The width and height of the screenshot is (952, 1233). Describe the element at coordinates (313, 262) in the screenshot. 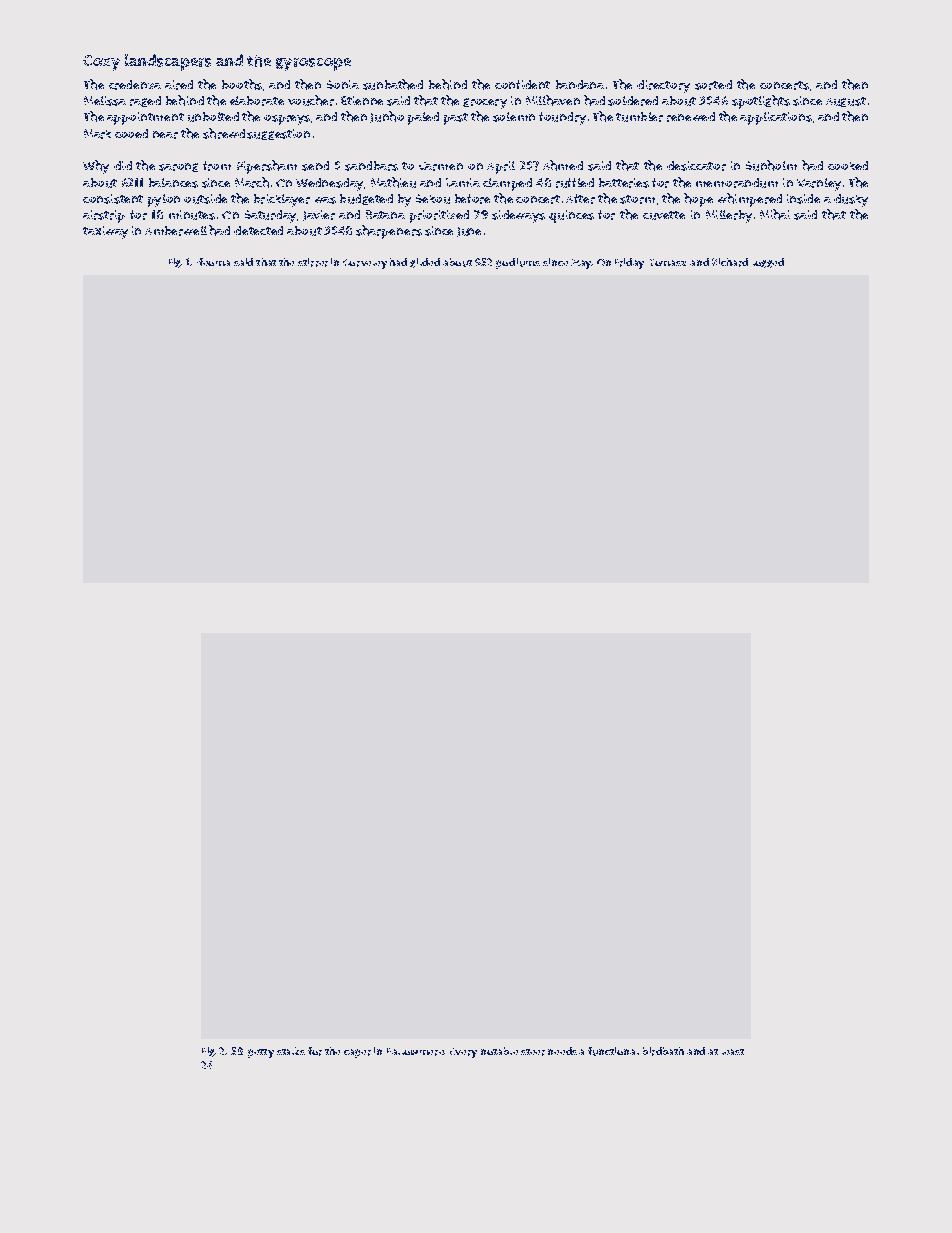

I see `stirrer` at that location.
